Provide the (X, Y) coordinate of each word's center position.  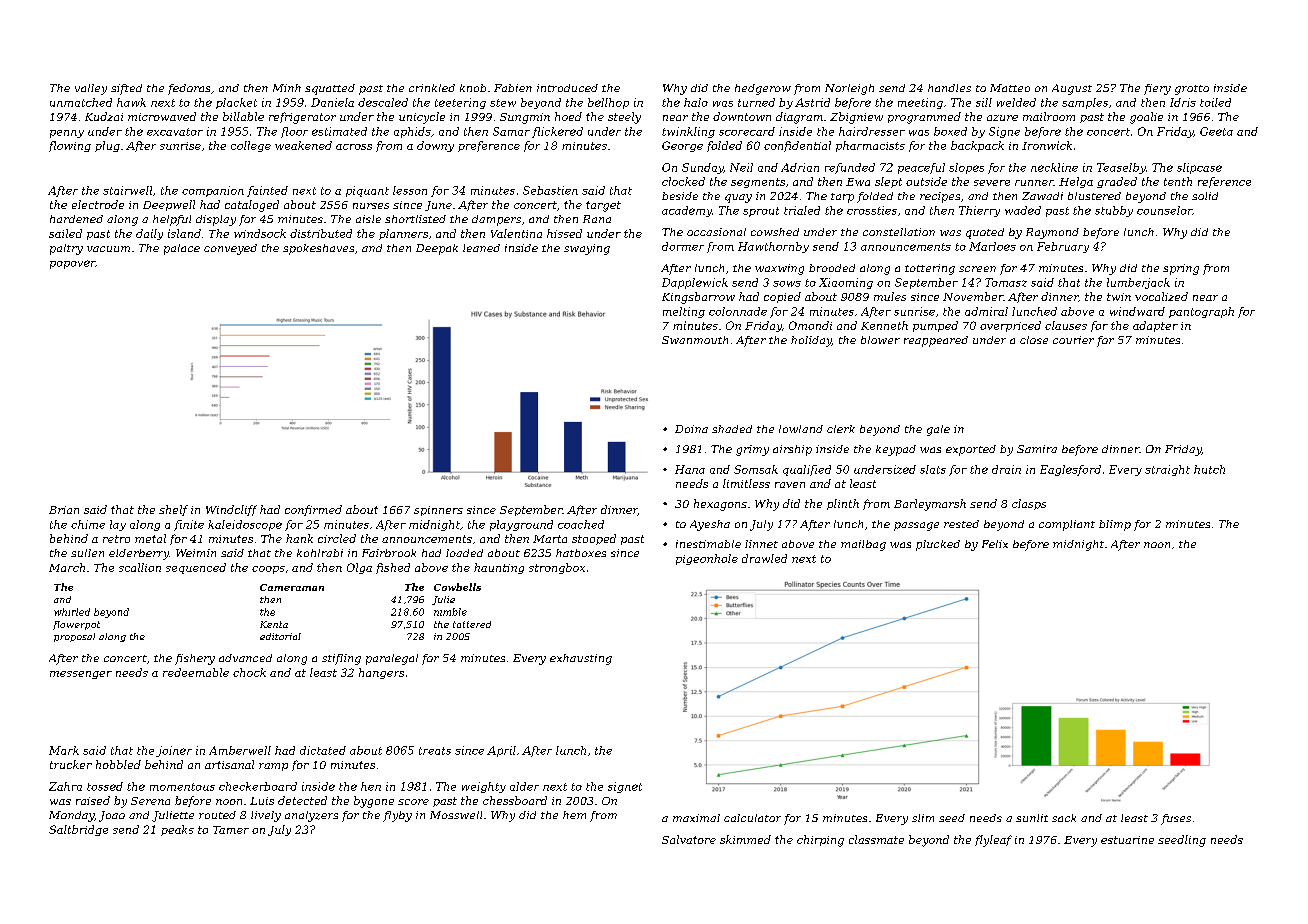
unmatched (81, 102)
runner (1034, 183)
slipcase (1199, 168)
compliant (1067, 525)
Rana (597, 219)
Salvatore (689, 839)
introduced (567, 88)
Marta (550, 539)
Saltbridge (78, 830)
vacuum (108, 249)
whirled (72, 612)
